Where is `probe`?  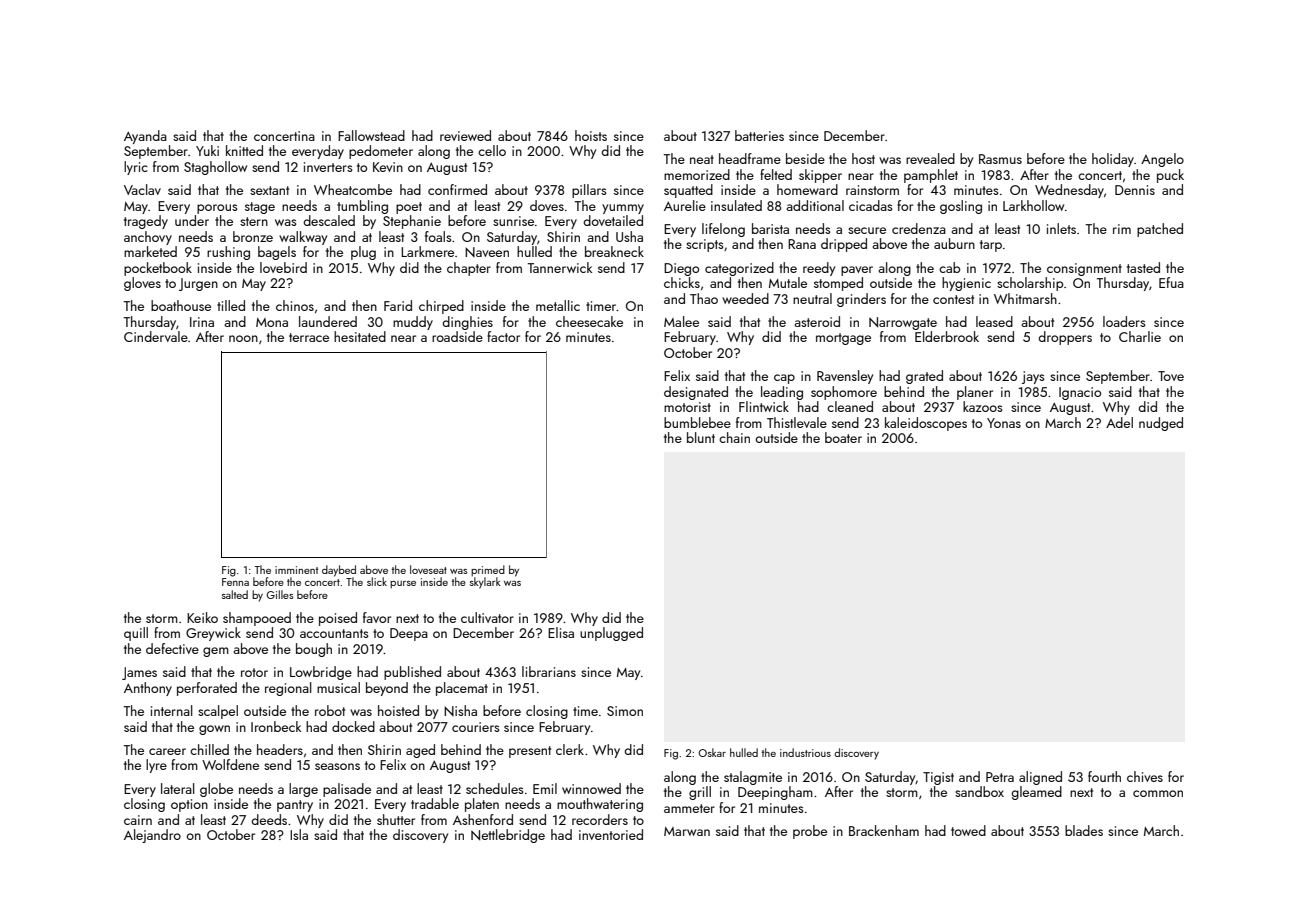 probe is located at coordinates (810, 832).
